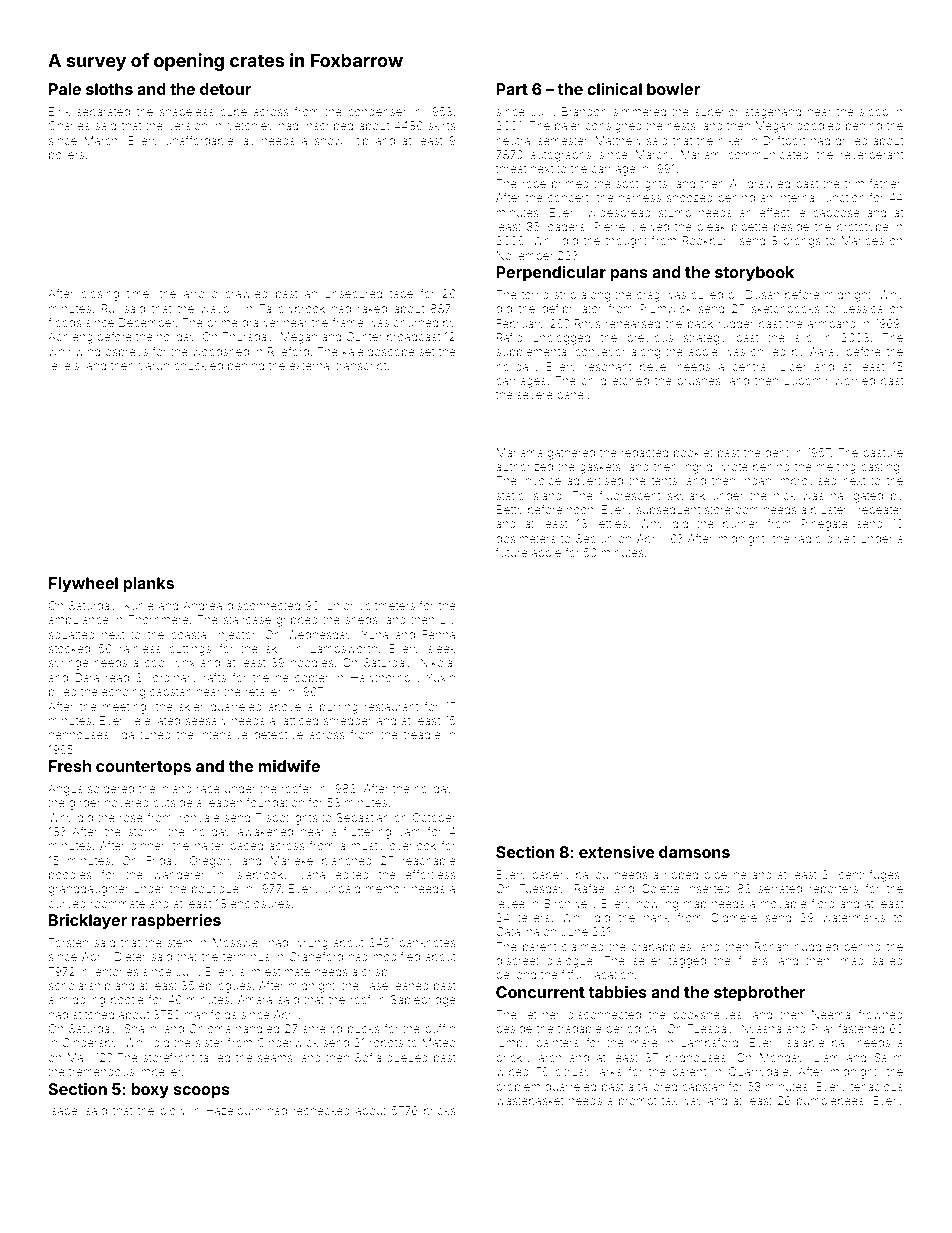  Describe the element at coordinates (377, 111) in the screenshot. I see `condenser` at that location.
